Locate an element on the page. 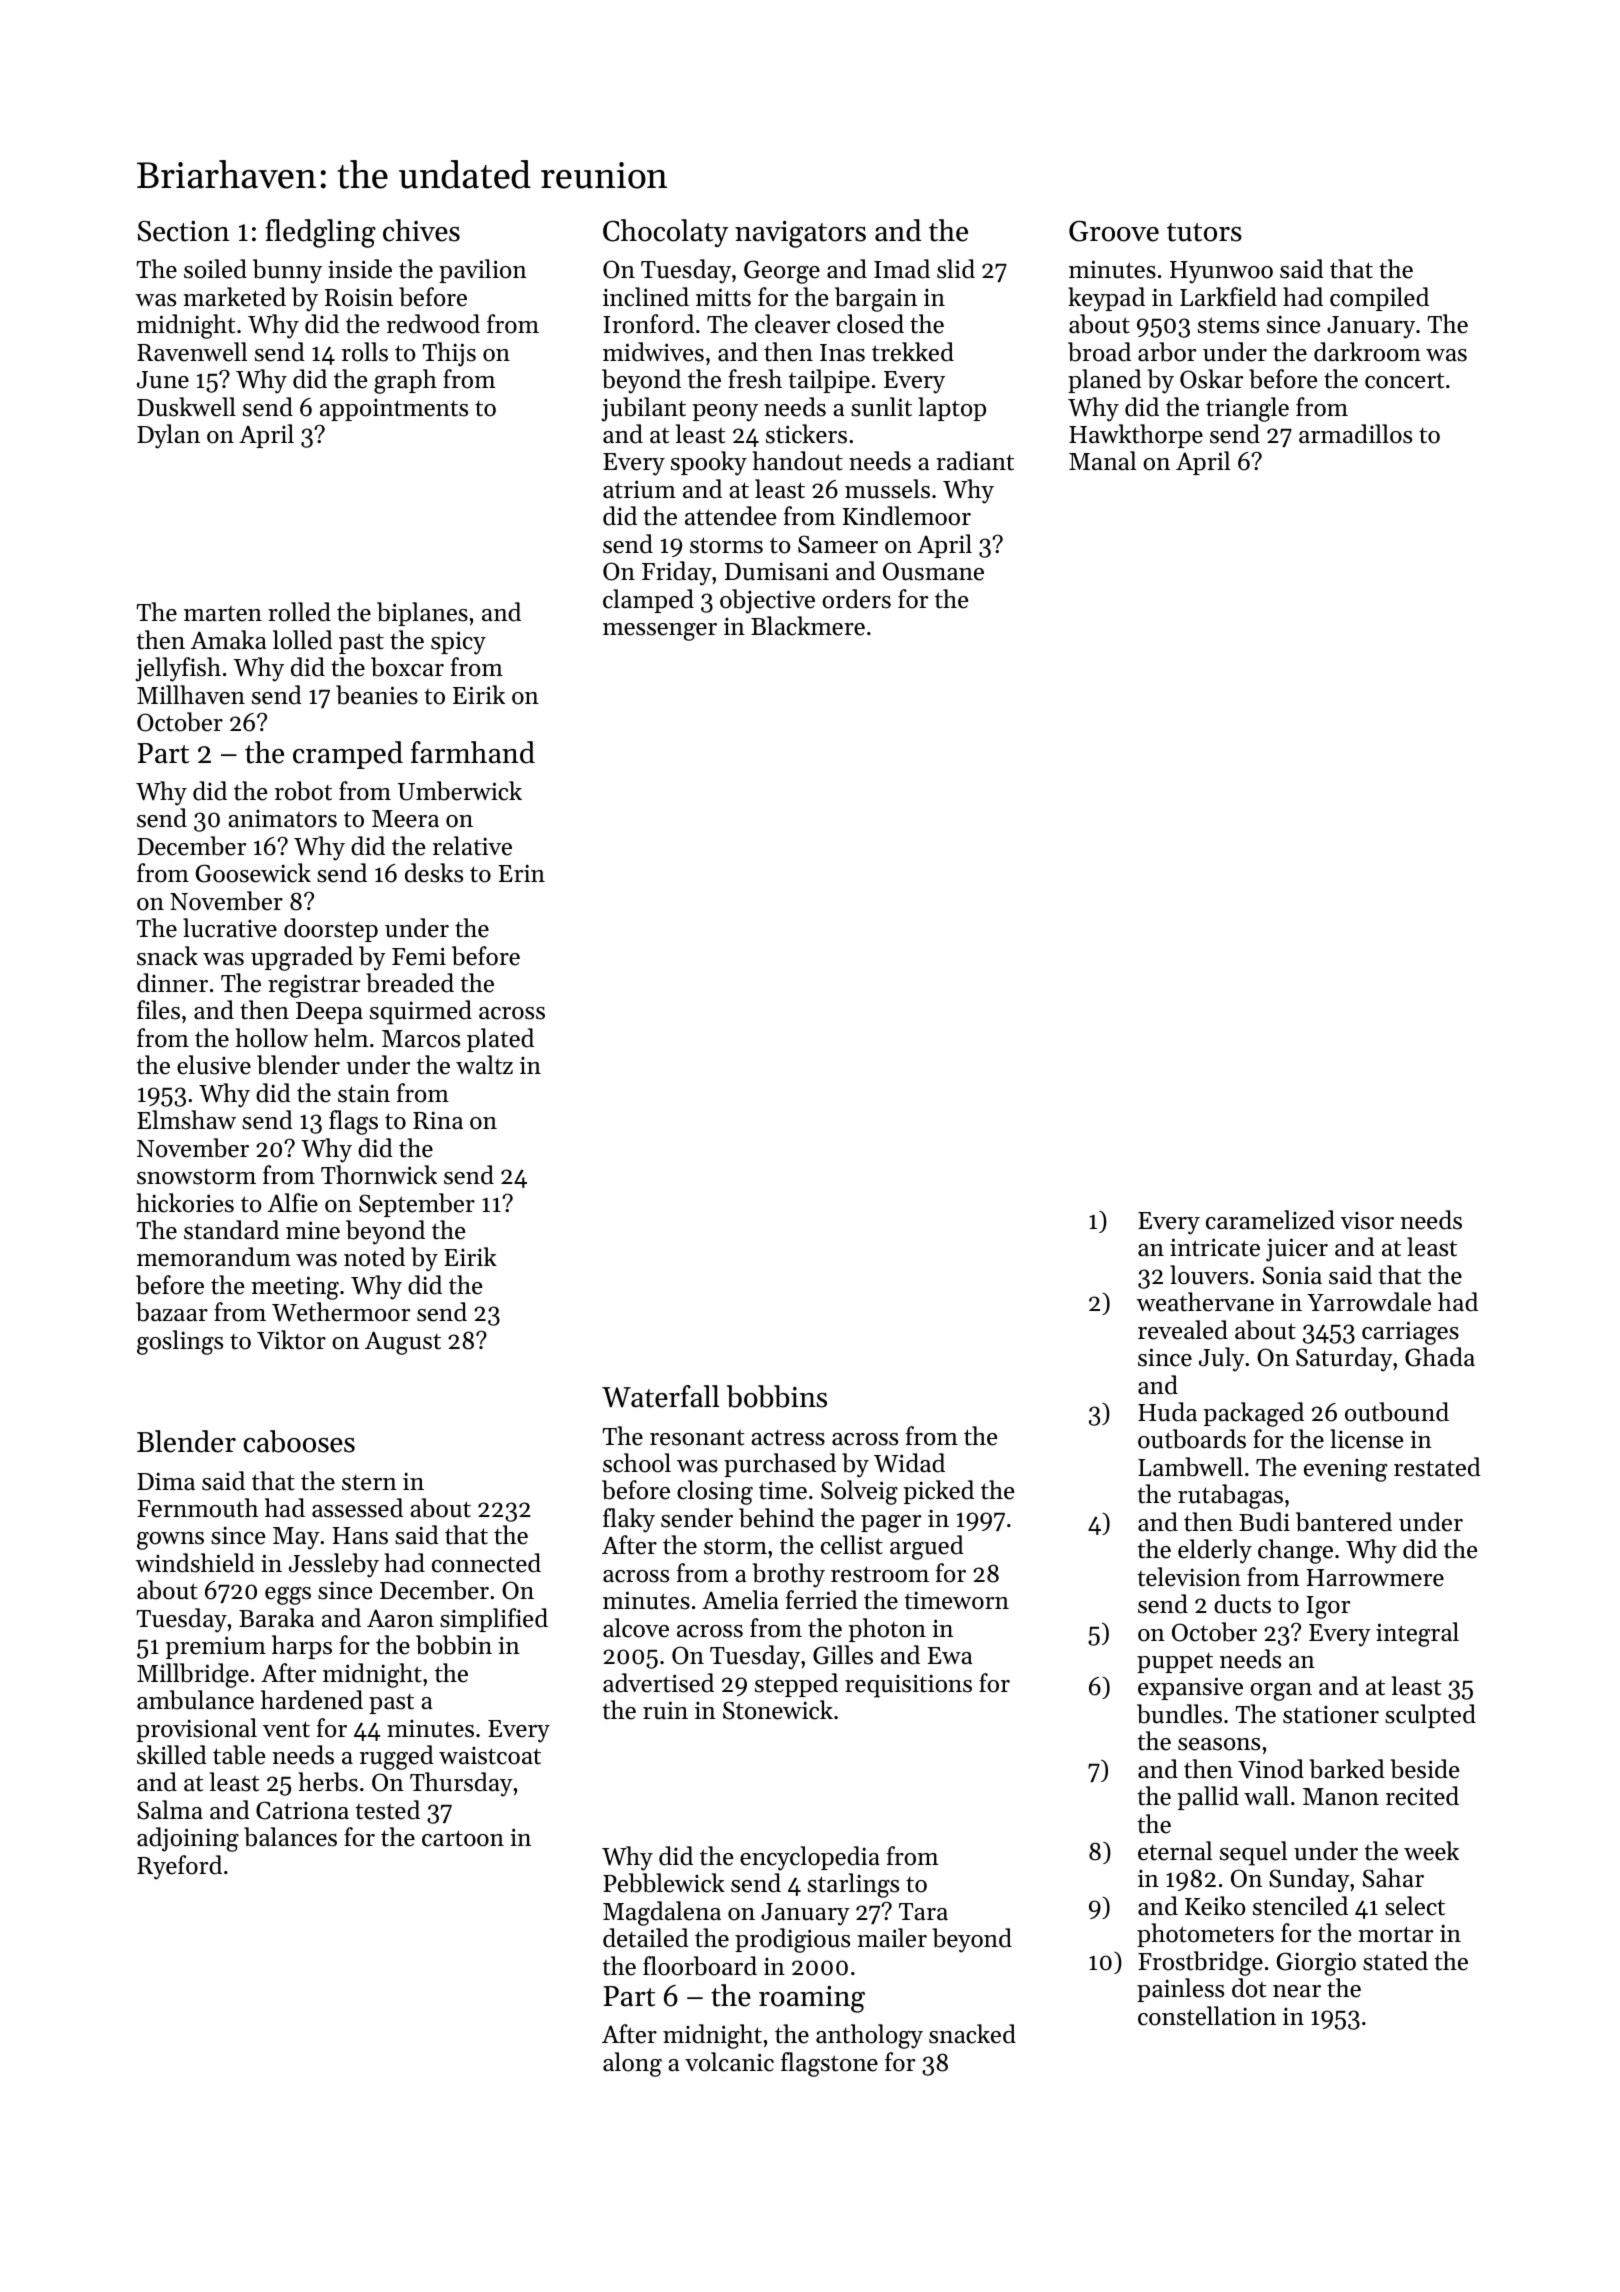 This page has height=2292, width=1620. Groove is located at coordinates (1114, 231).
